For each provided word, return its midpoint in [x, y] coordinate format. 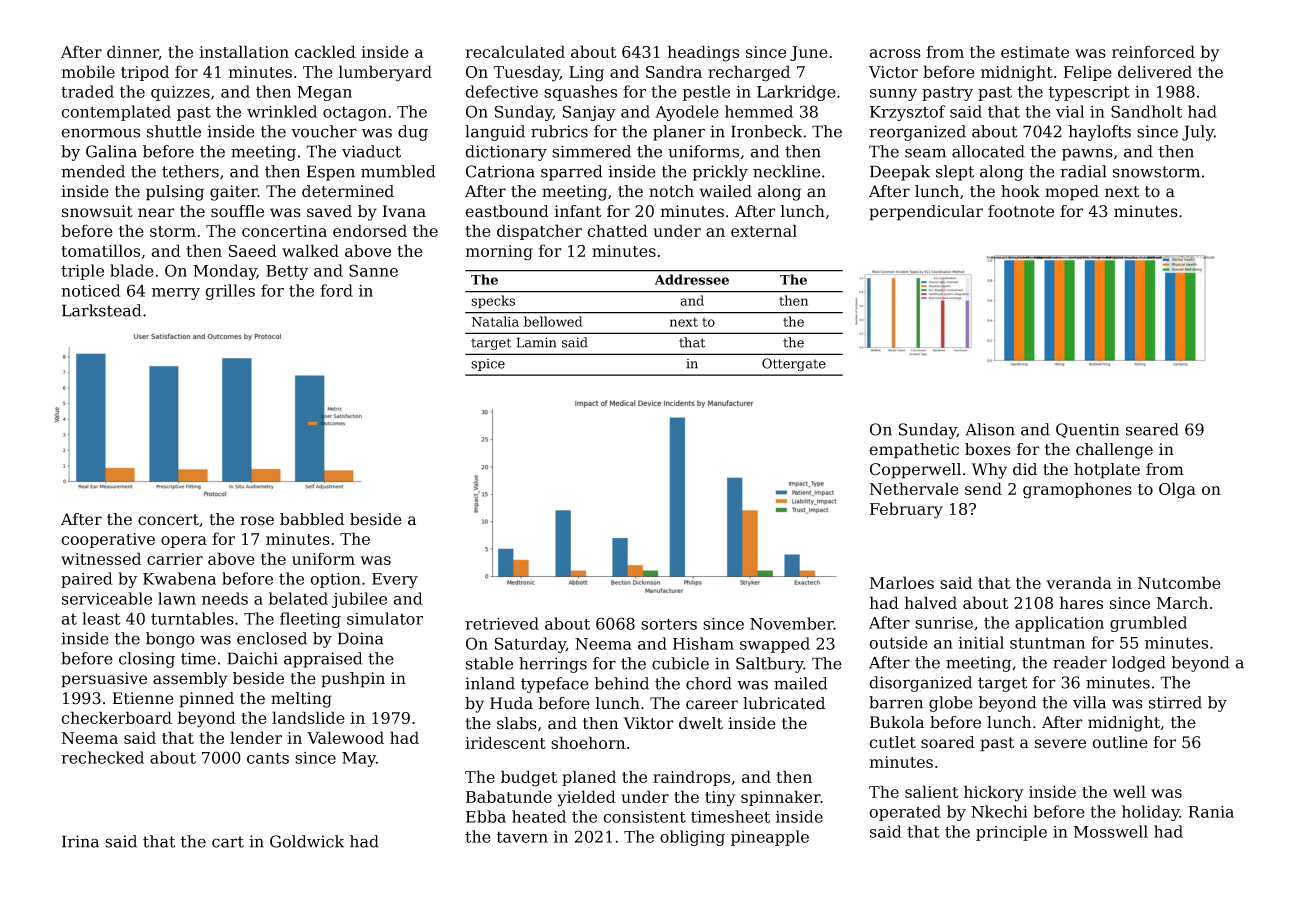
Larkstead [102, 310]
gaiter [234, 193]
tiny [720, 799]
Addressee [692, 279]
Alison [990, 429]
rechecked [102, 757]
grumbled [1148, 624]
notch [671, 191]
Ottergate [794, 365]
